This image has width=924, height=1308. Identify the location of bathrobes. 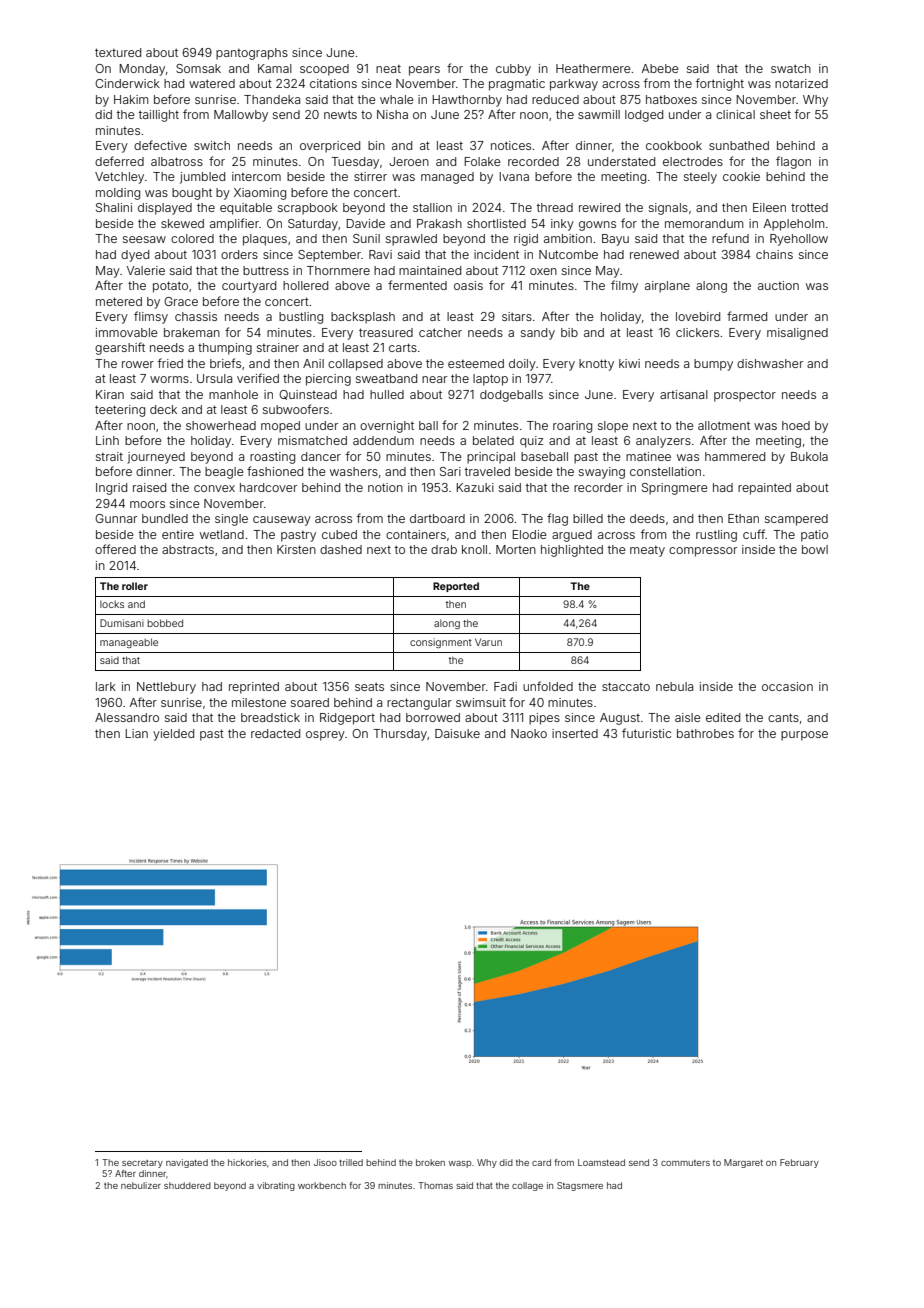
(705, 733).
